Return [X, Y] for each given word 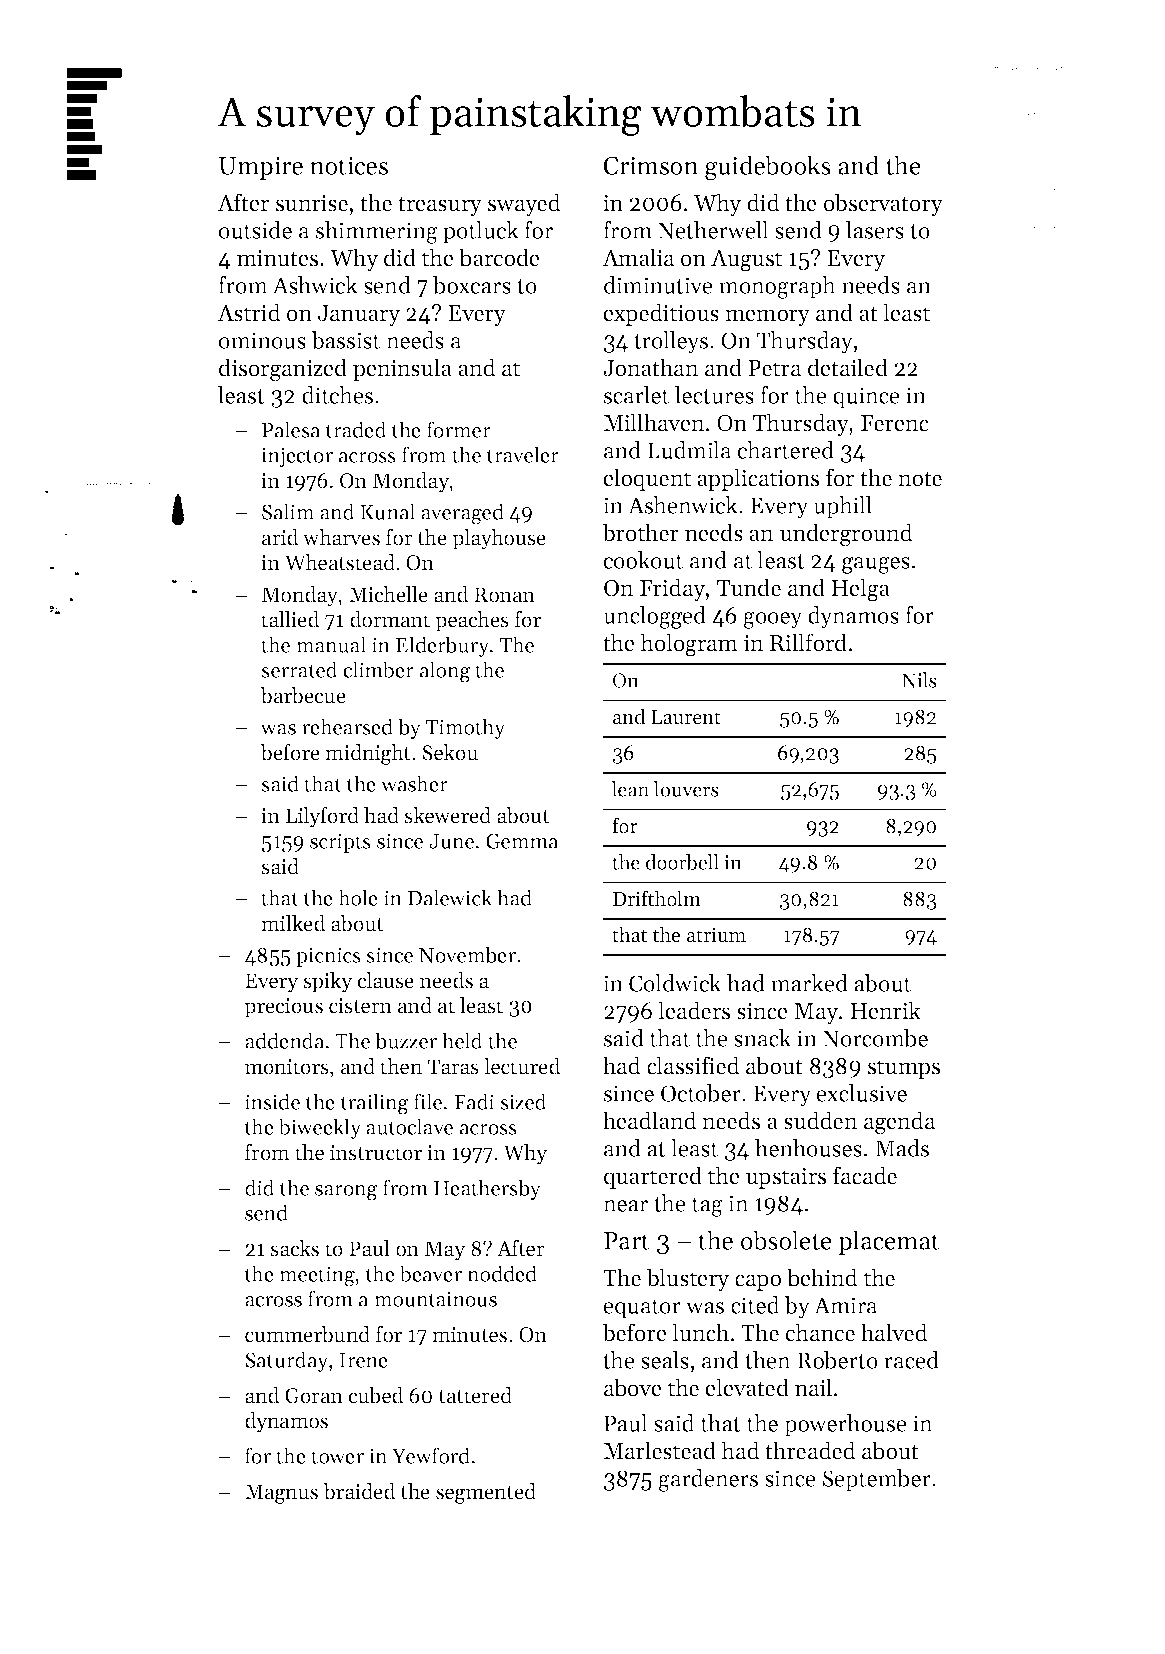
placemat [889, 1242]
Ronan [504, 595]
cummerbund [307, 1334]
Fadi [474, 1101]
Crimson [651, 165]
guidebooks [768, 168]
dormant [390, 619]
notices [349, 165]
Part [627, 1241]
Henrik [885, 1010]
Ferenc [895, 423]
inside [272, 1101]
